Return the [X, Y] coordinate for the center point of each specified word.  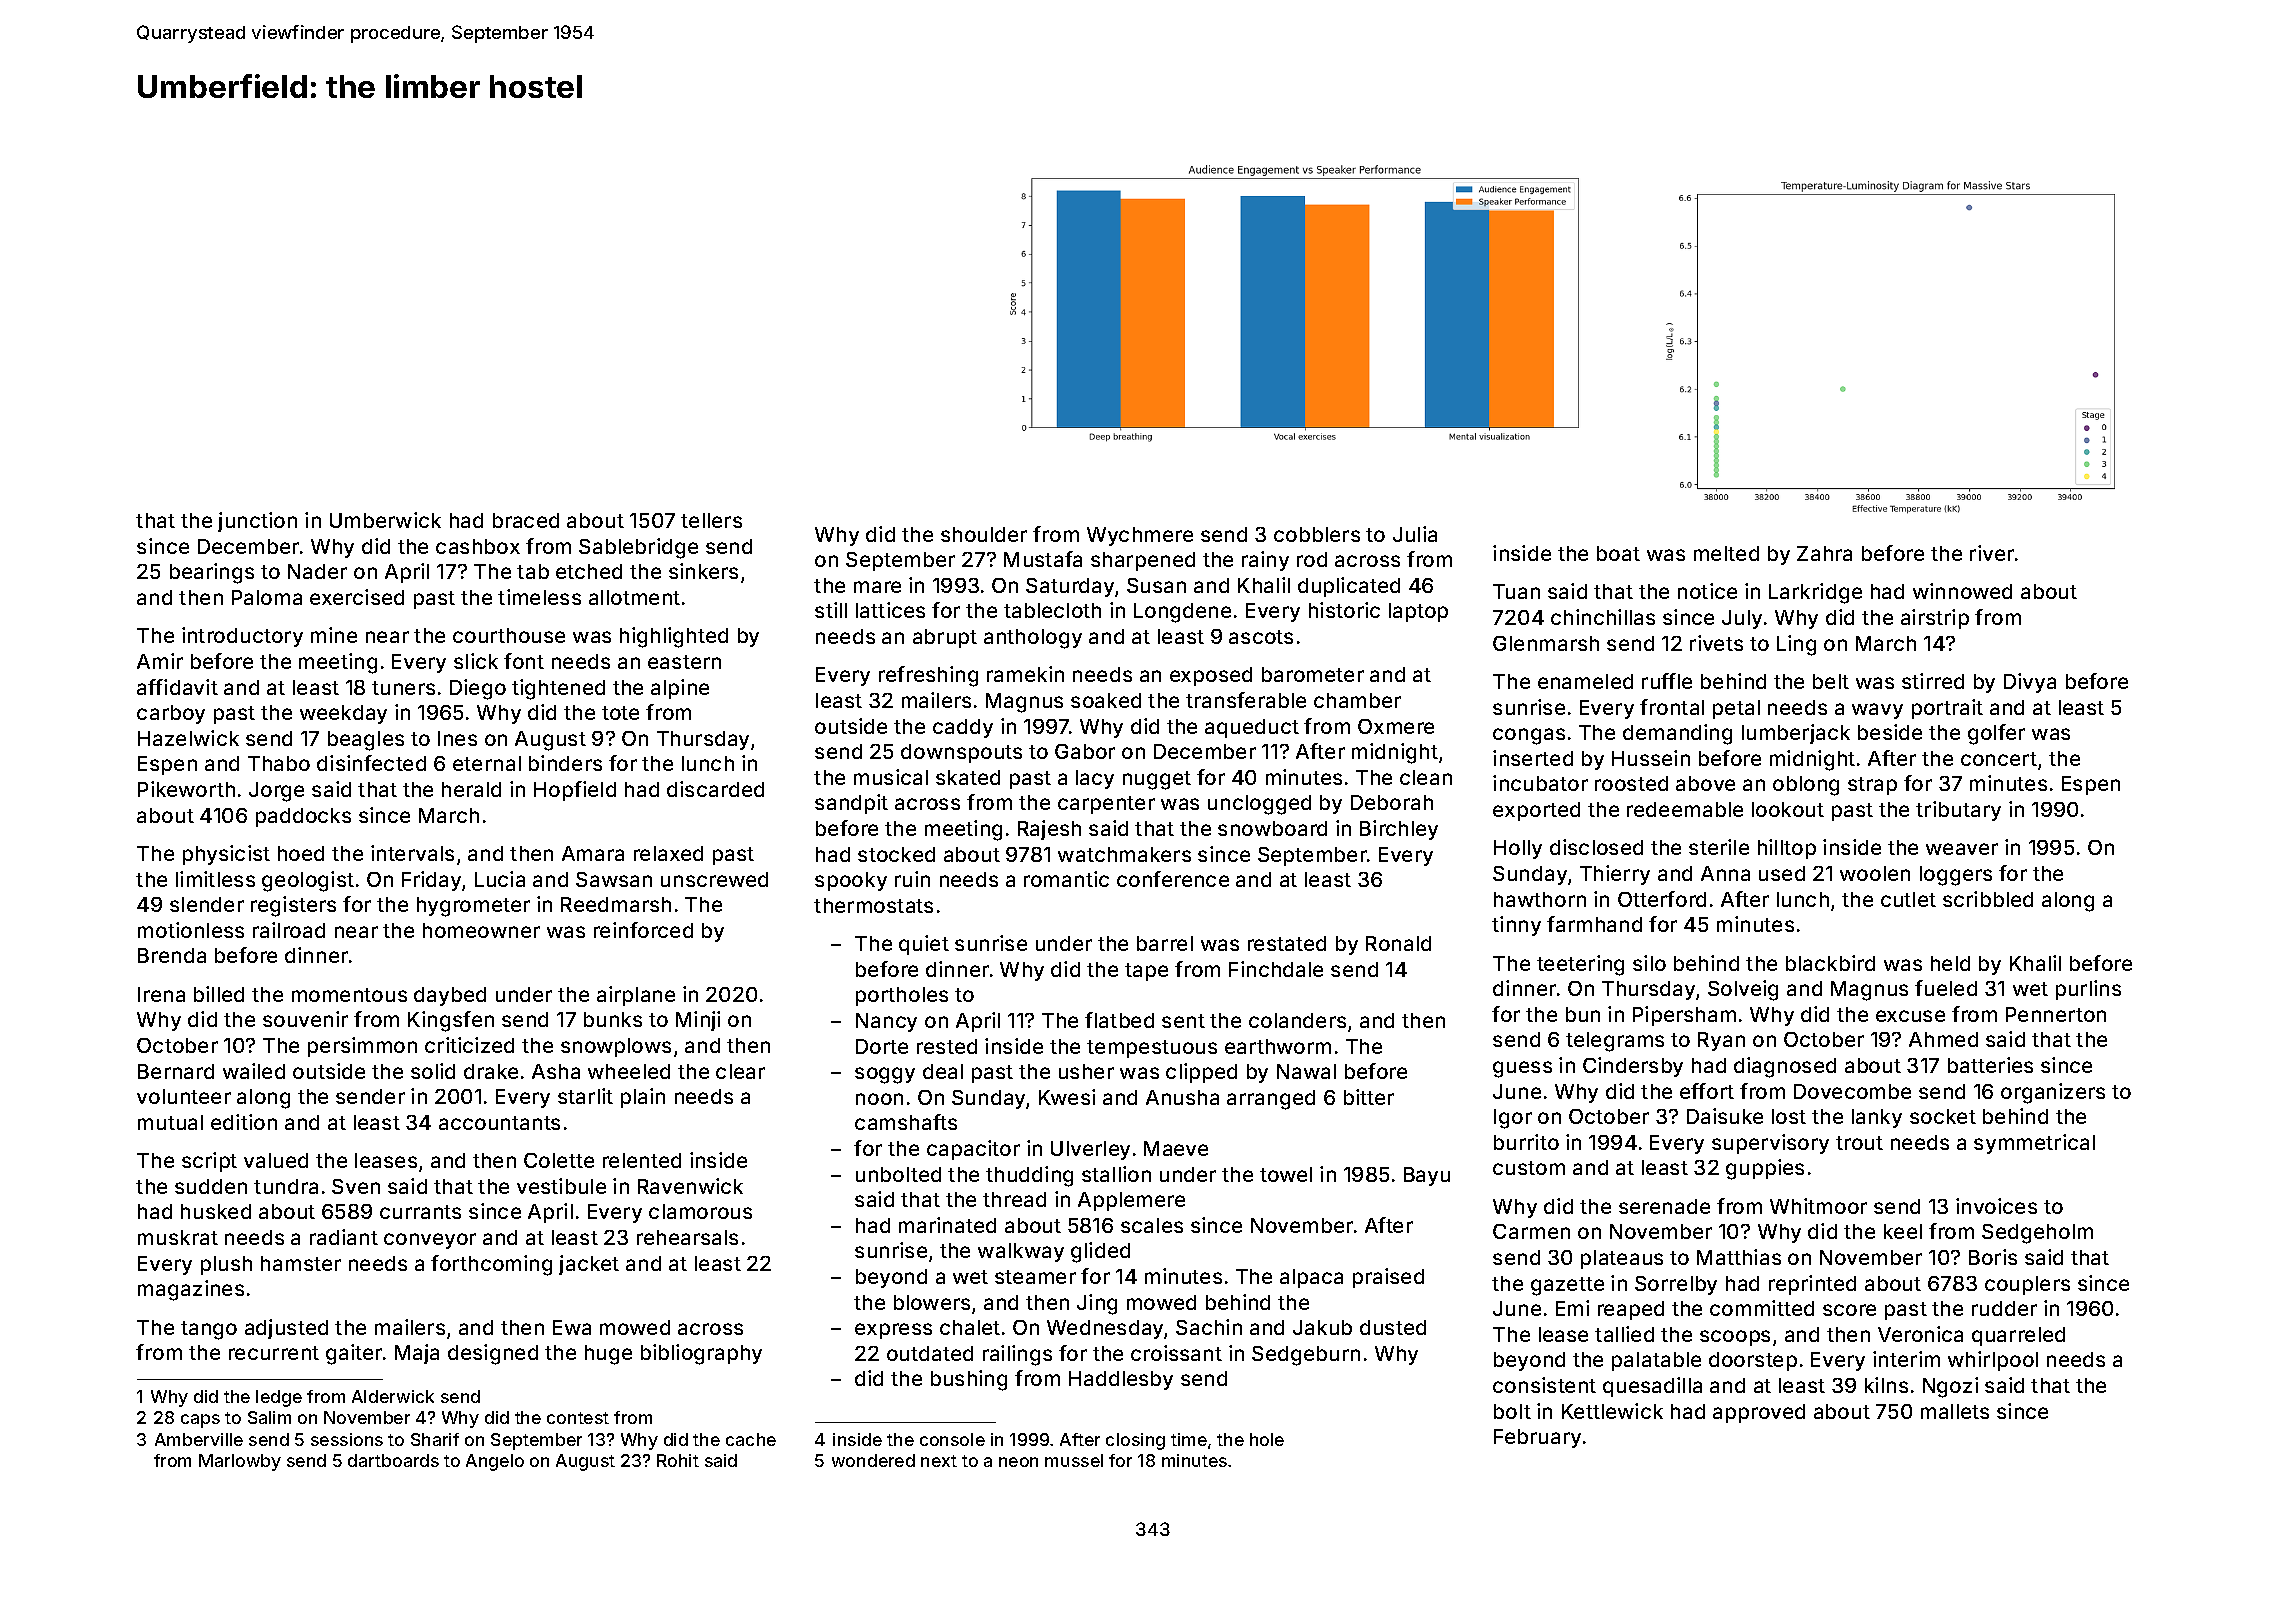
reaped [1631, 1310]
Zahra [1824, 553]
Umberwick [385, 520]
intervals [412, 853]
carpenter [1106, 805]
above [1705, 783]
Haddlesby [1121, 1380]
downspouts [961, 753]
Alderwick [393, 1396]
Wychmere [1140, 536]
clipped [1201, 1073]
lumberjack [1796, 734]
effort [1707, 1091]
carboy [171, 714]
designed [493, 1354]
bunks [613, 1019]
